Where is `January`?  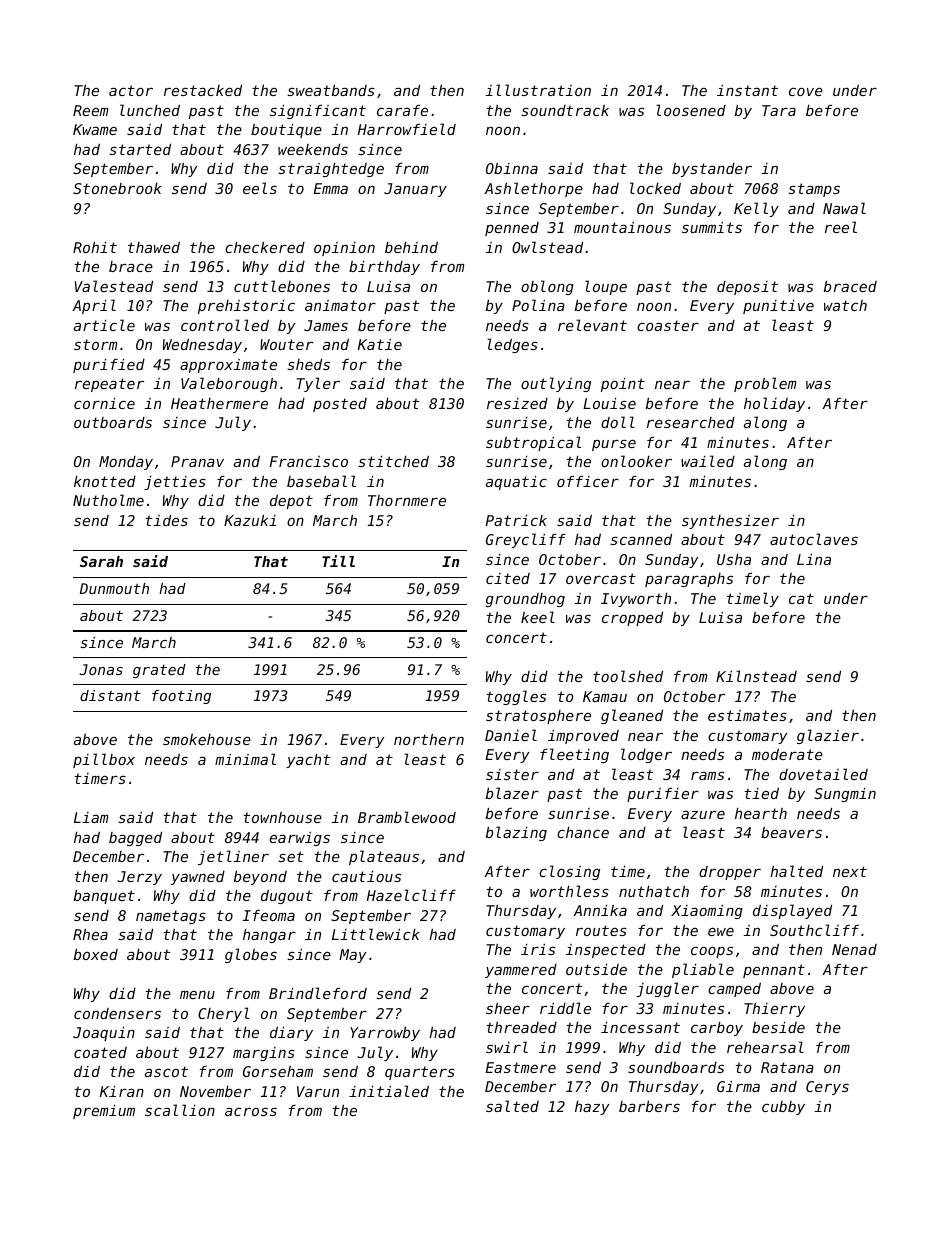 January is located at coordinates (415, 190).
